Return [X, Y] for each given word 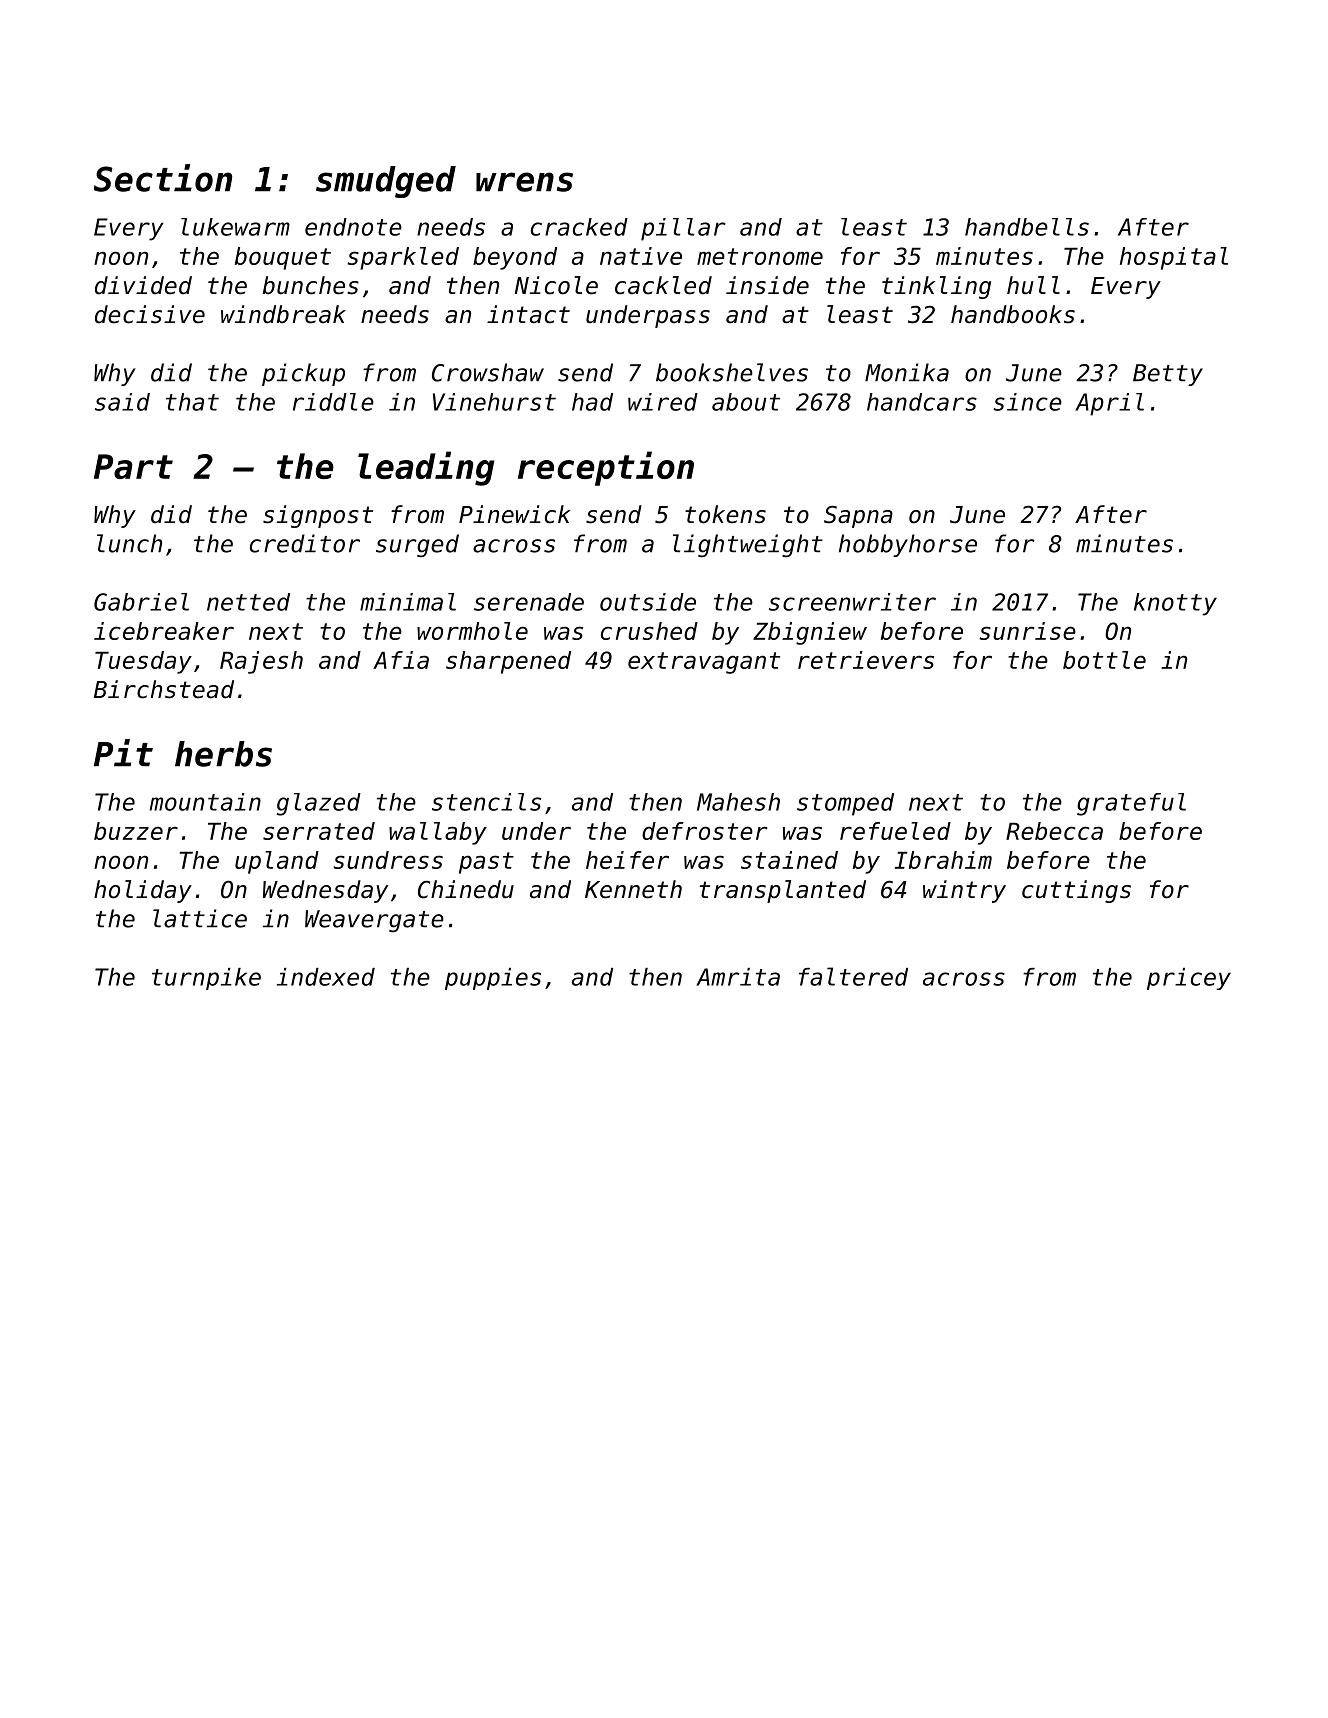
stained [789, 860]
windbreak [283, 314]
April [1109, 404]
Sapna [858, 516]
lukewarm [235, 227]
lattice [200, 918]
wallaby [438, 833]
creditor [305, 543]
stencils [486, 802]
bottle [1104, 660]
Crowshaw [488, 372]
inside [767, 285]
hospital [1174, 258]
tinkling [936, 287]
